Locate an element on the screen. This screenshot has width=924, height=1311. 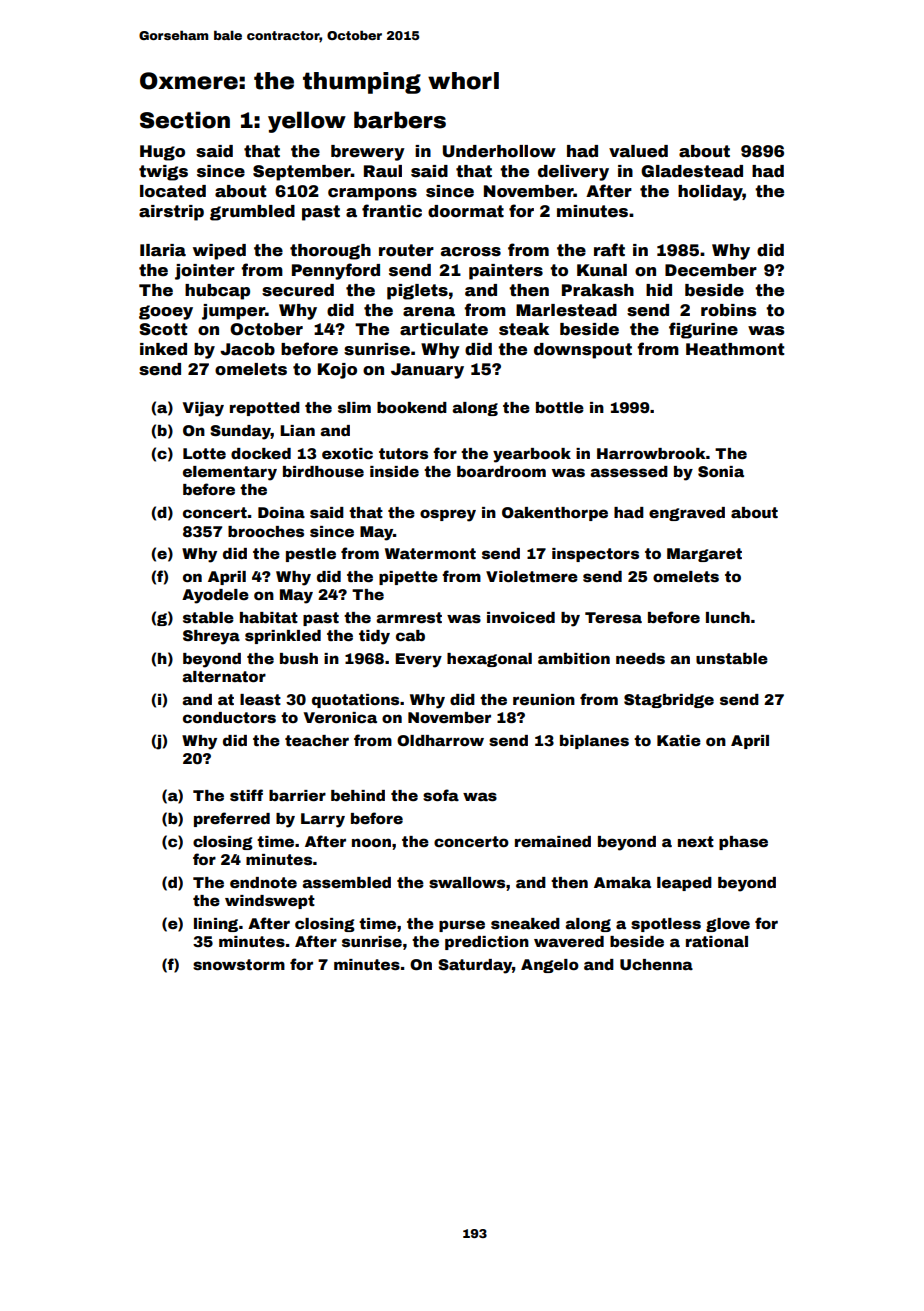
Ayodele is located at coordinates (215, 596).
